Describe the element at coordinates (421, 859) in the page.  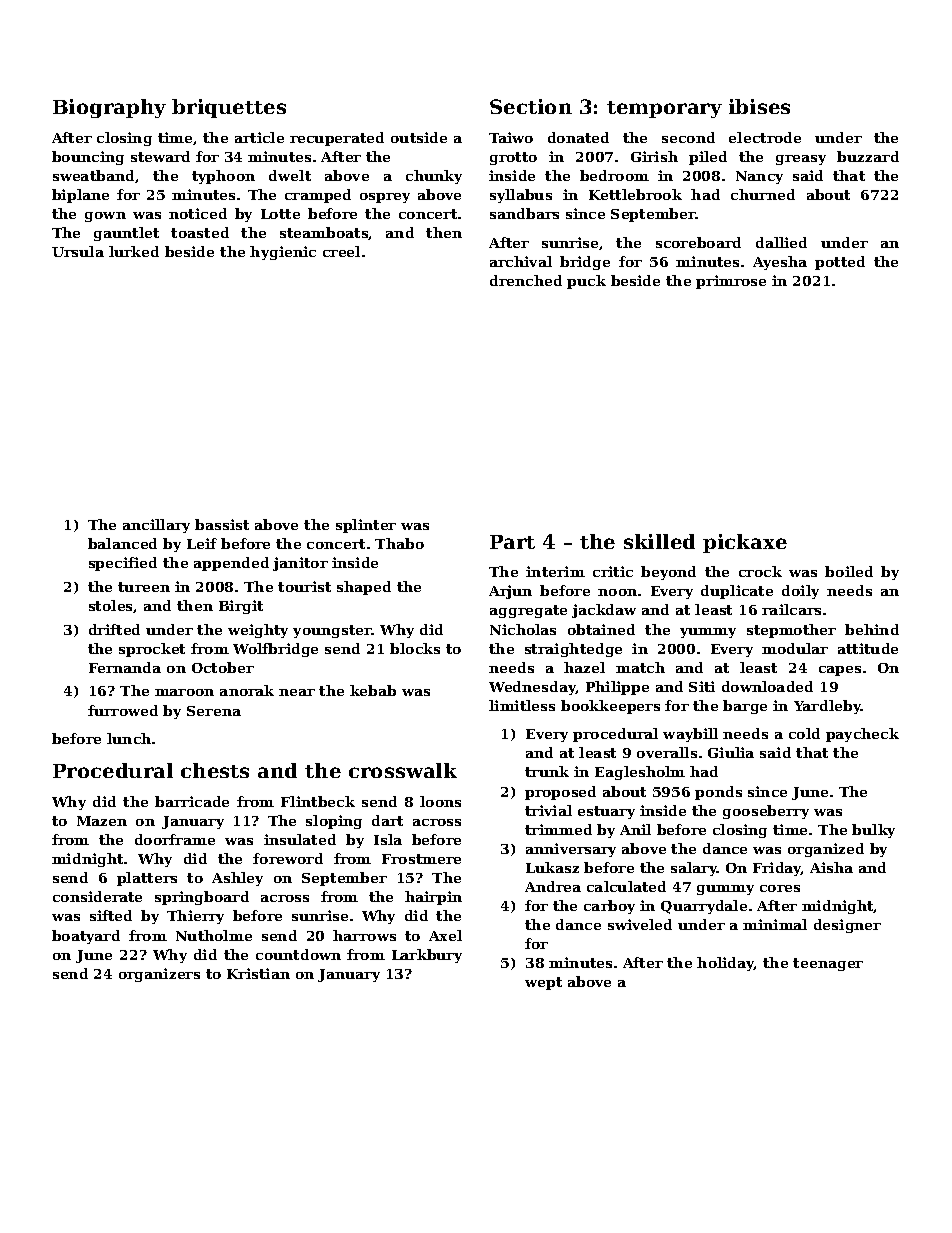
I see `Frostmere` at that location.
